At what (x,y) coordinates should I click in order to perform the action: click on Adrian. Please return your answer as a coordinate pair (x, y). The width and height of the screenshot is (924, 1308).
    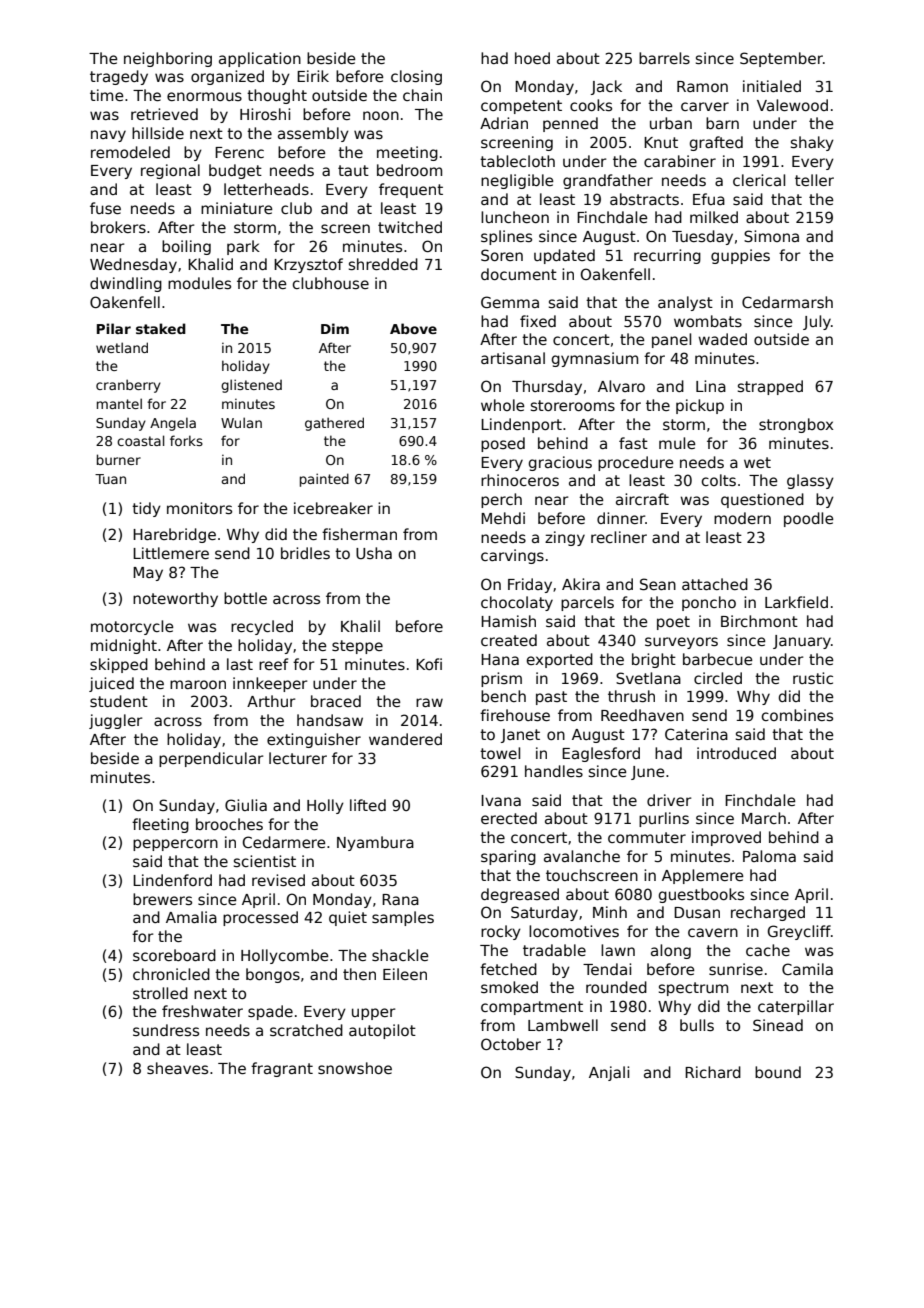
    Looking at the image, I should click on (504, 123).
